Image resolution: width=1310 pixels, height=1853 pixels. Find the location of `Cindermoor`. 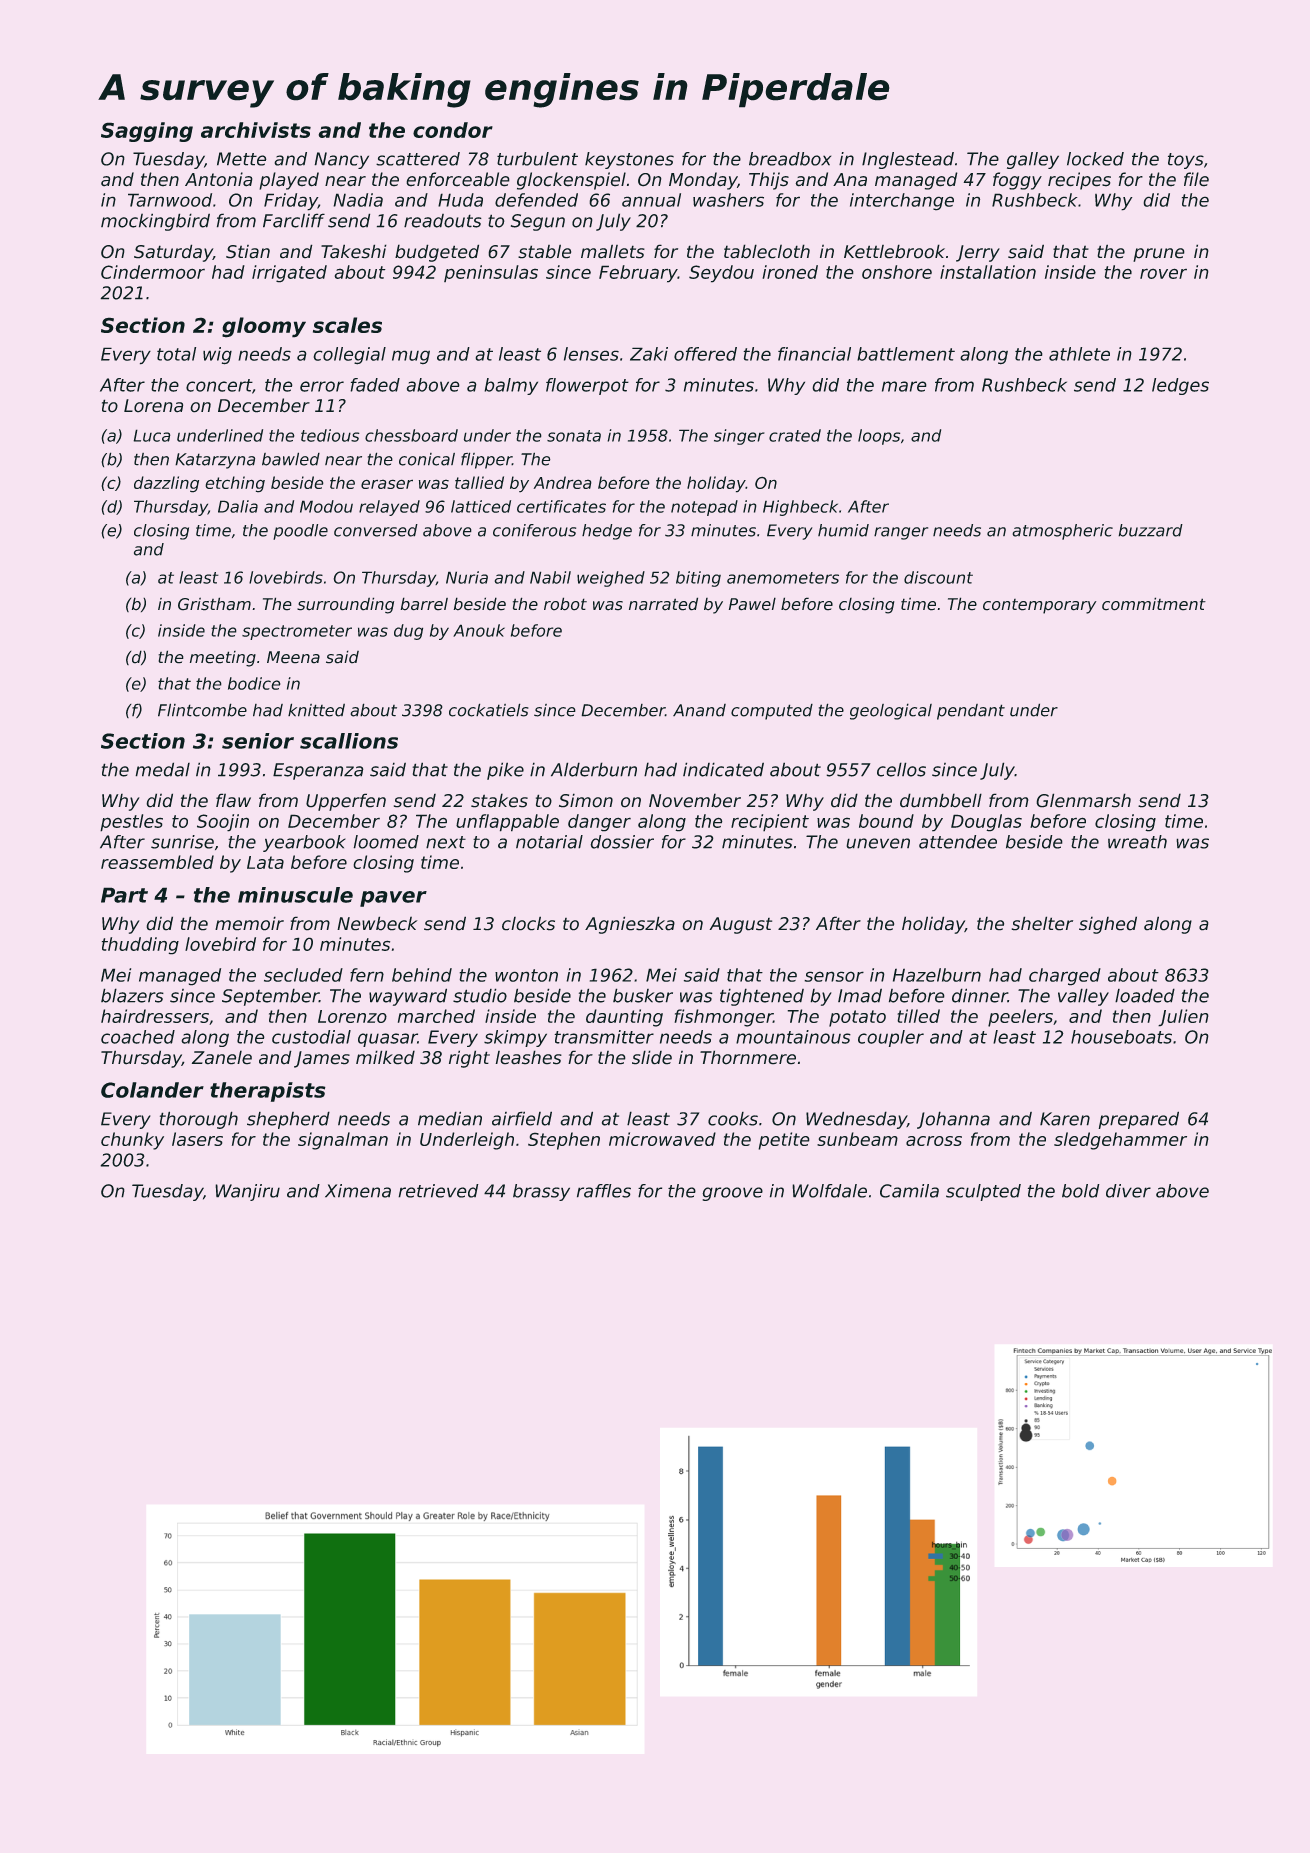

Cindermoor is located at coordinates (153, 272).
